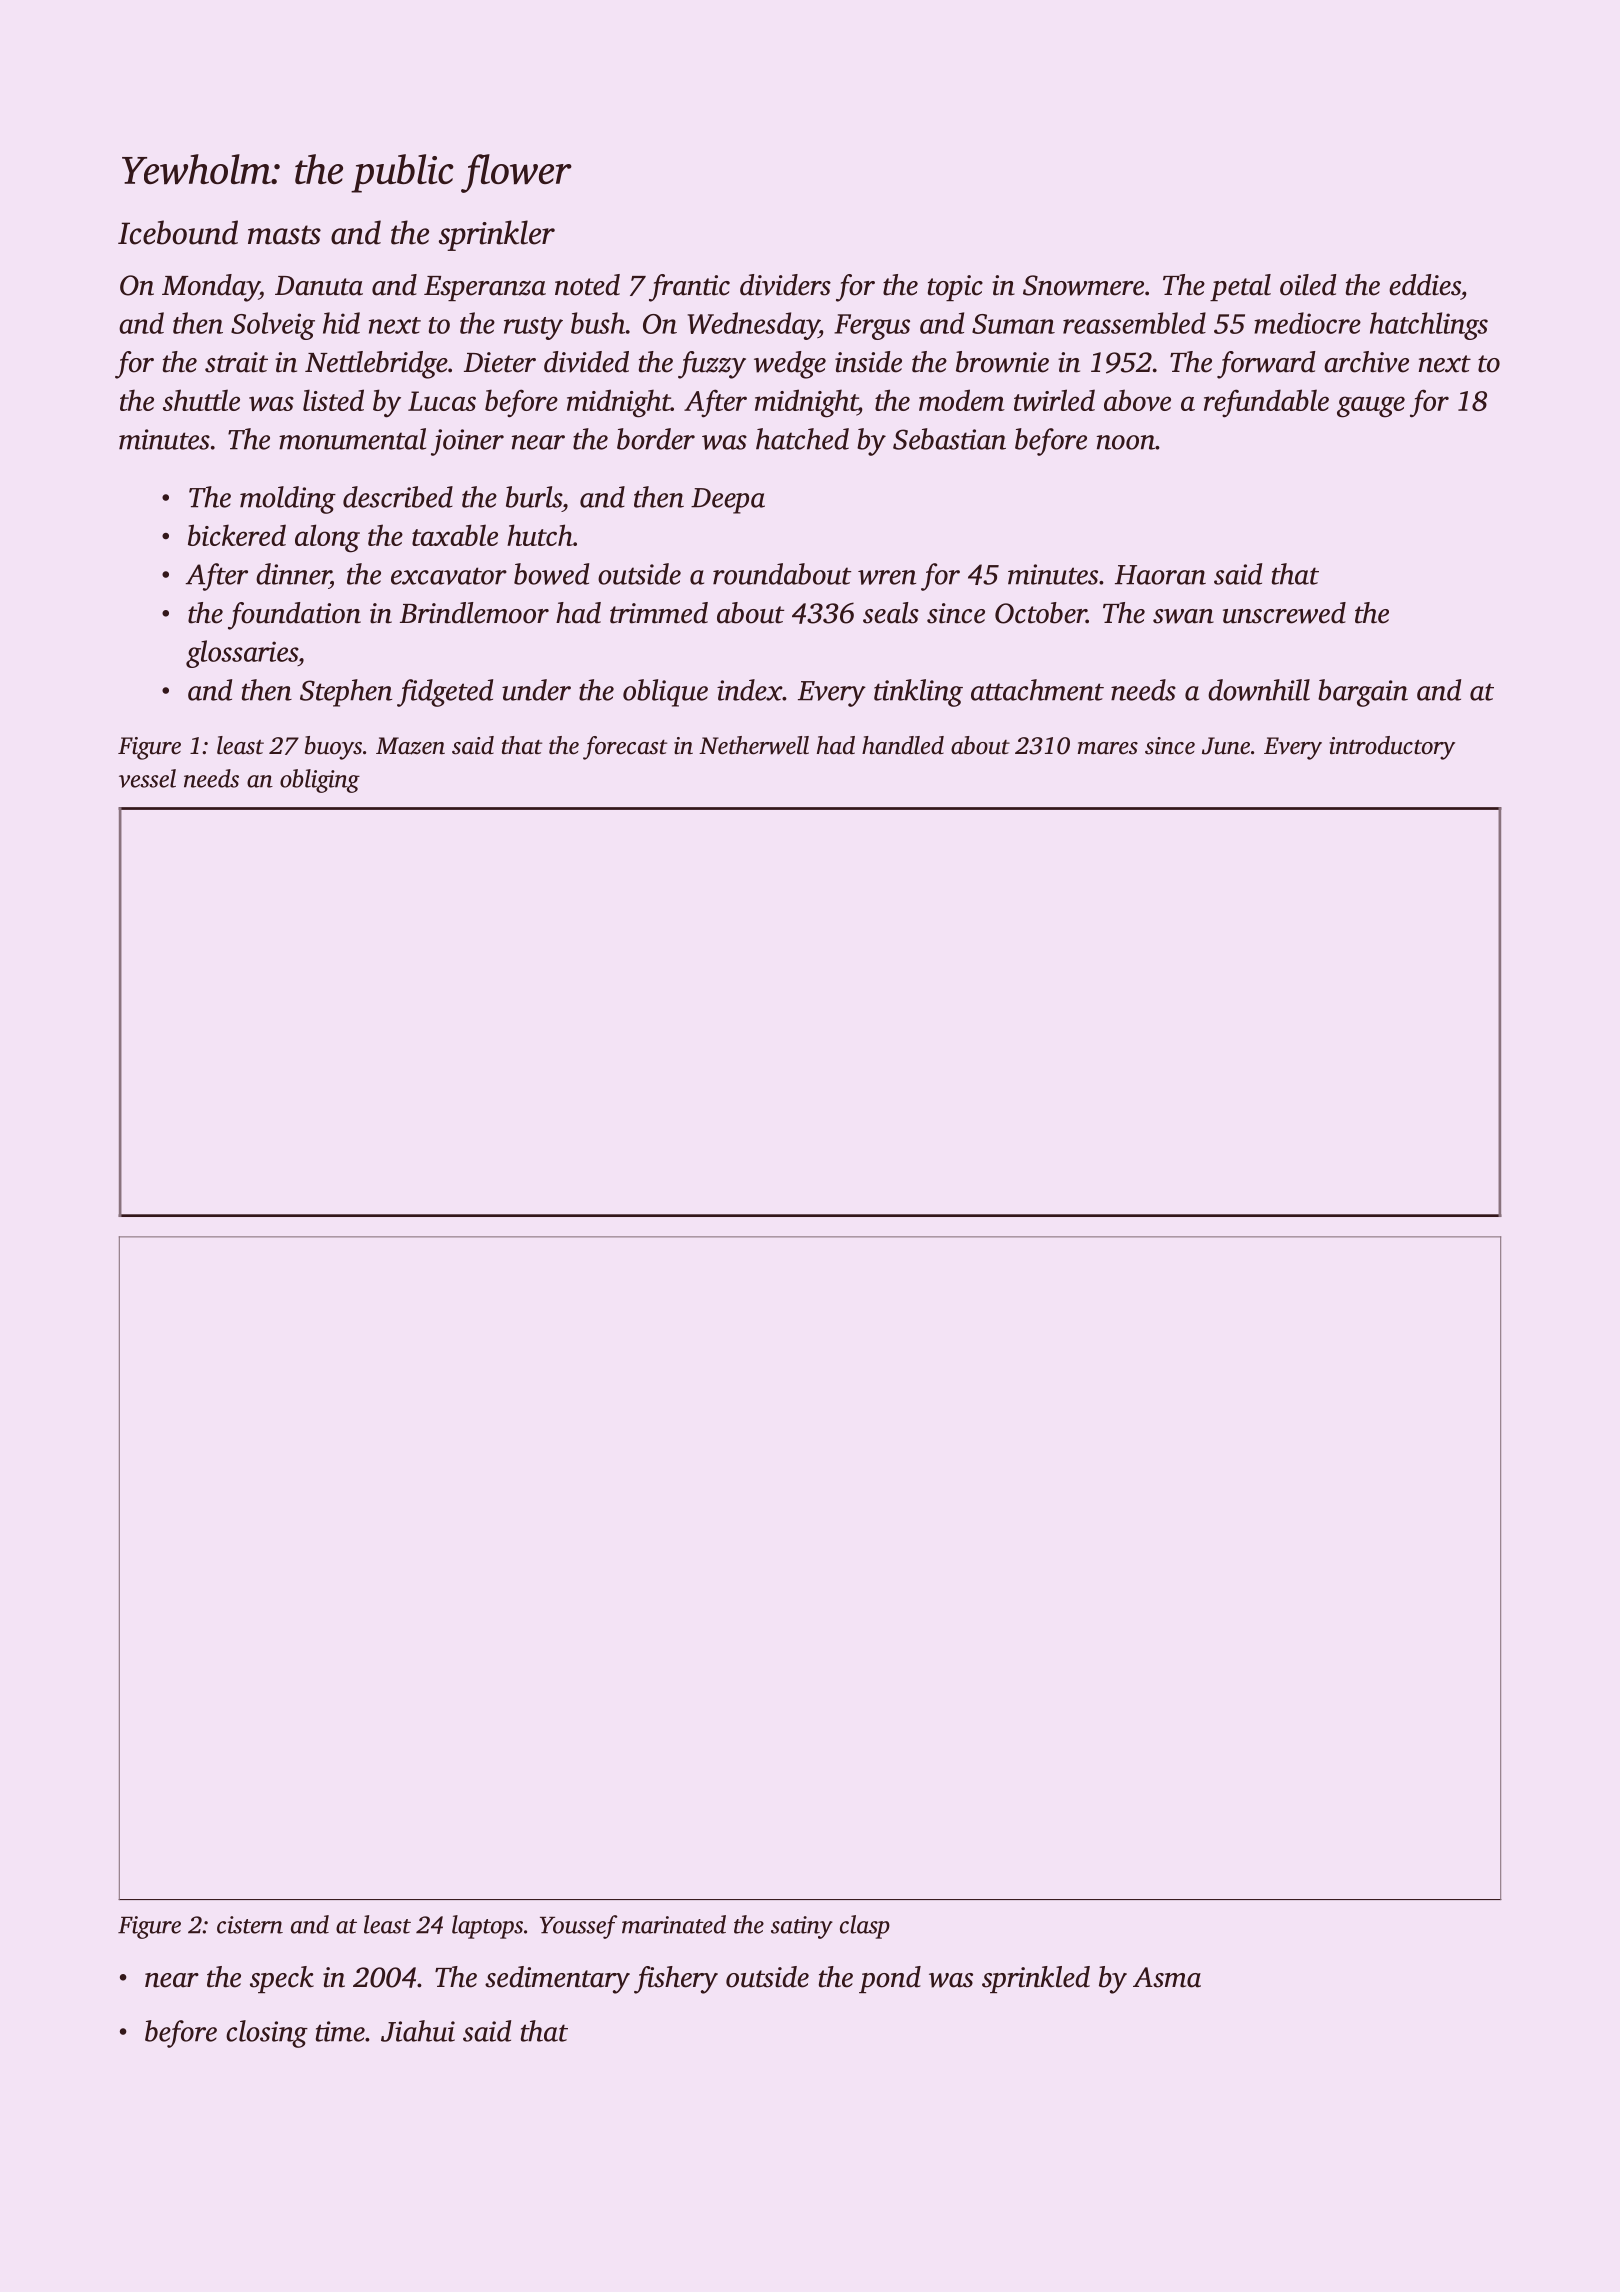 This screenshot has width=1620, height=2292. Describe the element at coordinates (754, 745) in the screenshot. I see `Netherwell` at that location.
